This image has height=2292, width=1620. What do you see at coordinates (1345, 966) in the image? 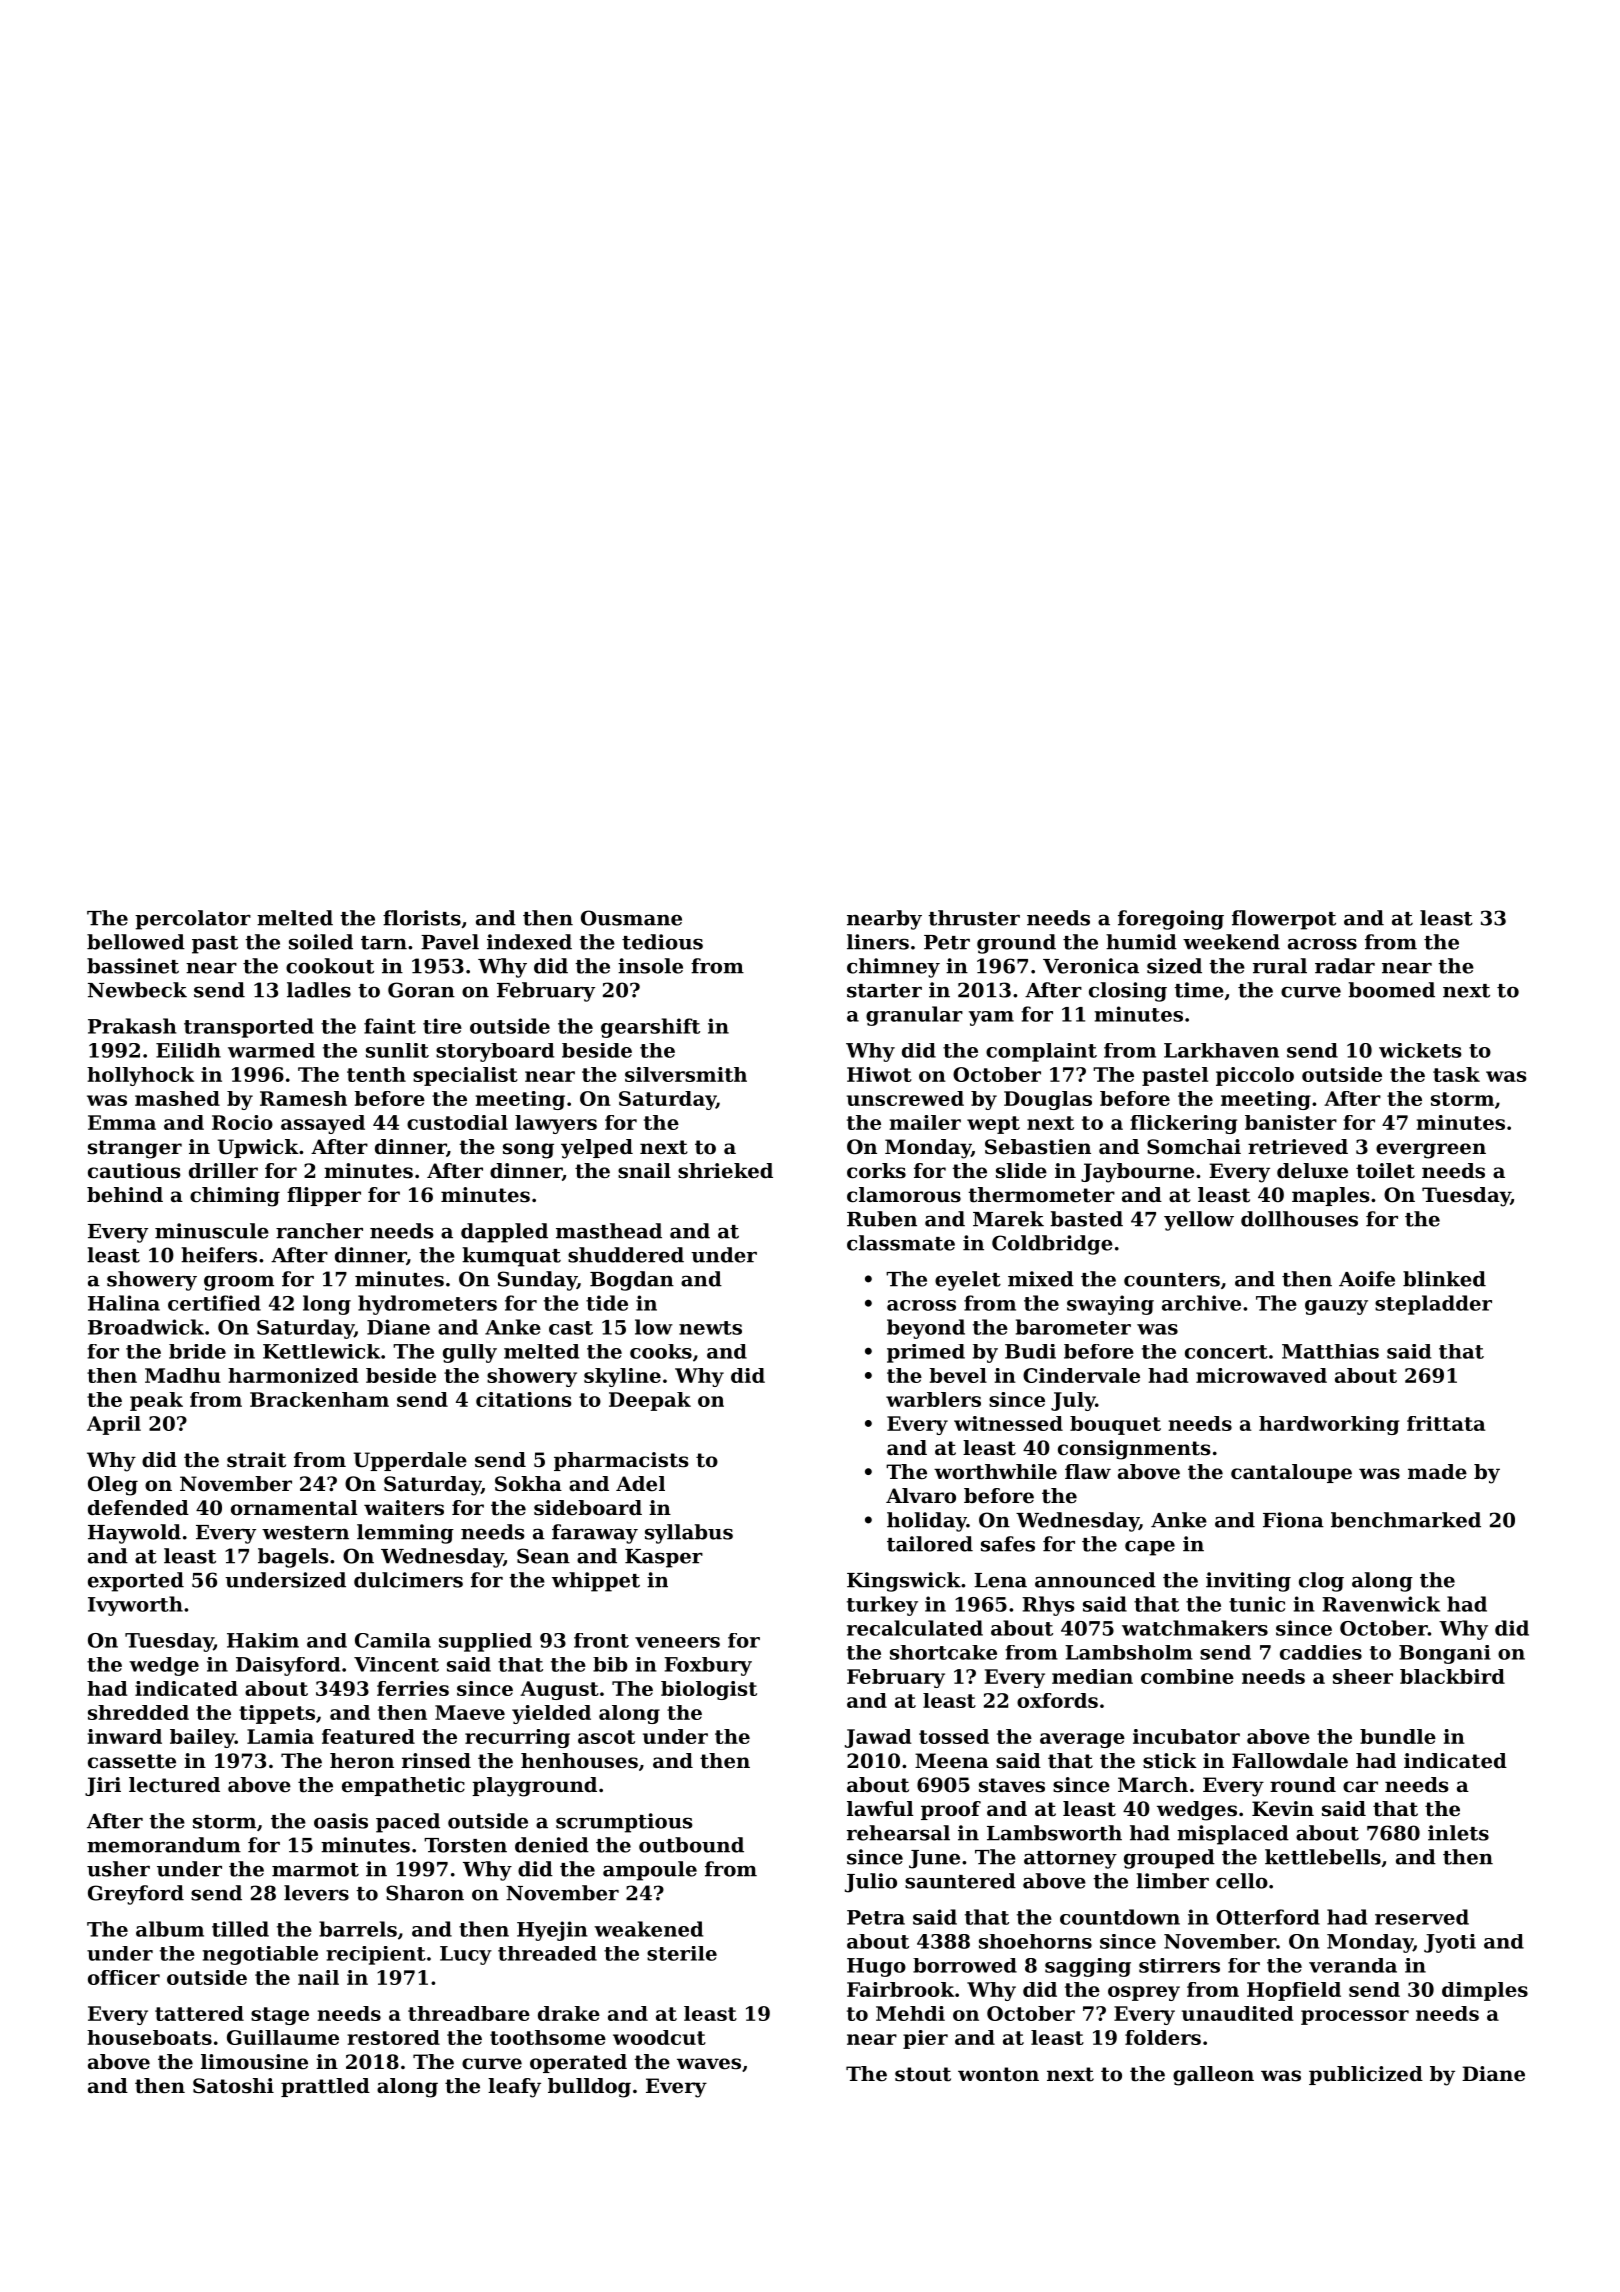
I see `radar` at bounding box center [1345, 966].
